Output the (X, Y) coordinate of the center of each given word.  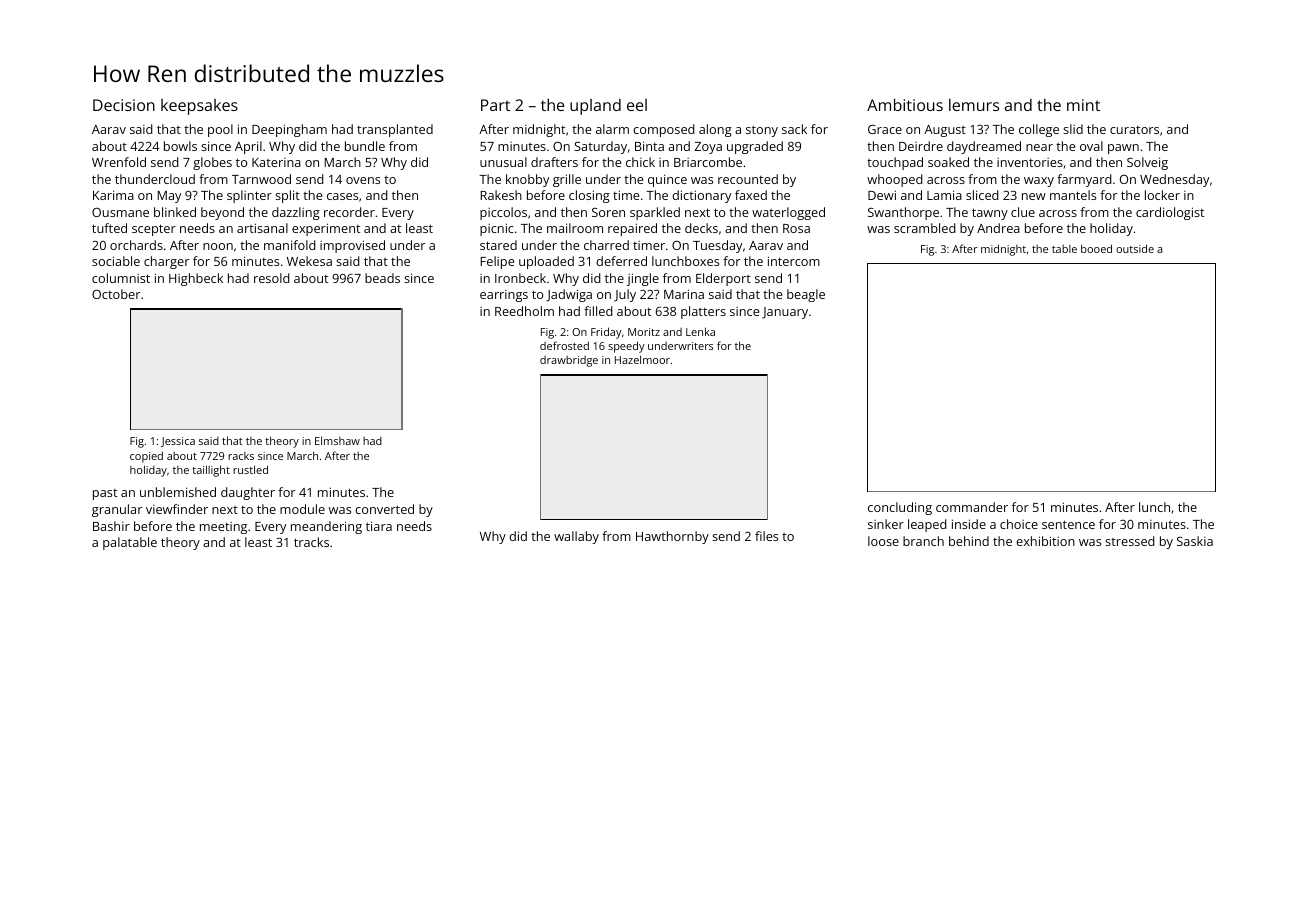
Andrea (998, 228)
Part (495, 105)
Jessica (178, 442)
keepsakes (199, 107)
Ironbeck (520, 278)
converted (384, 509)
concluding (900, 508)
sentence (1068, 524)
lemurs (974, 105)
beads (382, 278)
